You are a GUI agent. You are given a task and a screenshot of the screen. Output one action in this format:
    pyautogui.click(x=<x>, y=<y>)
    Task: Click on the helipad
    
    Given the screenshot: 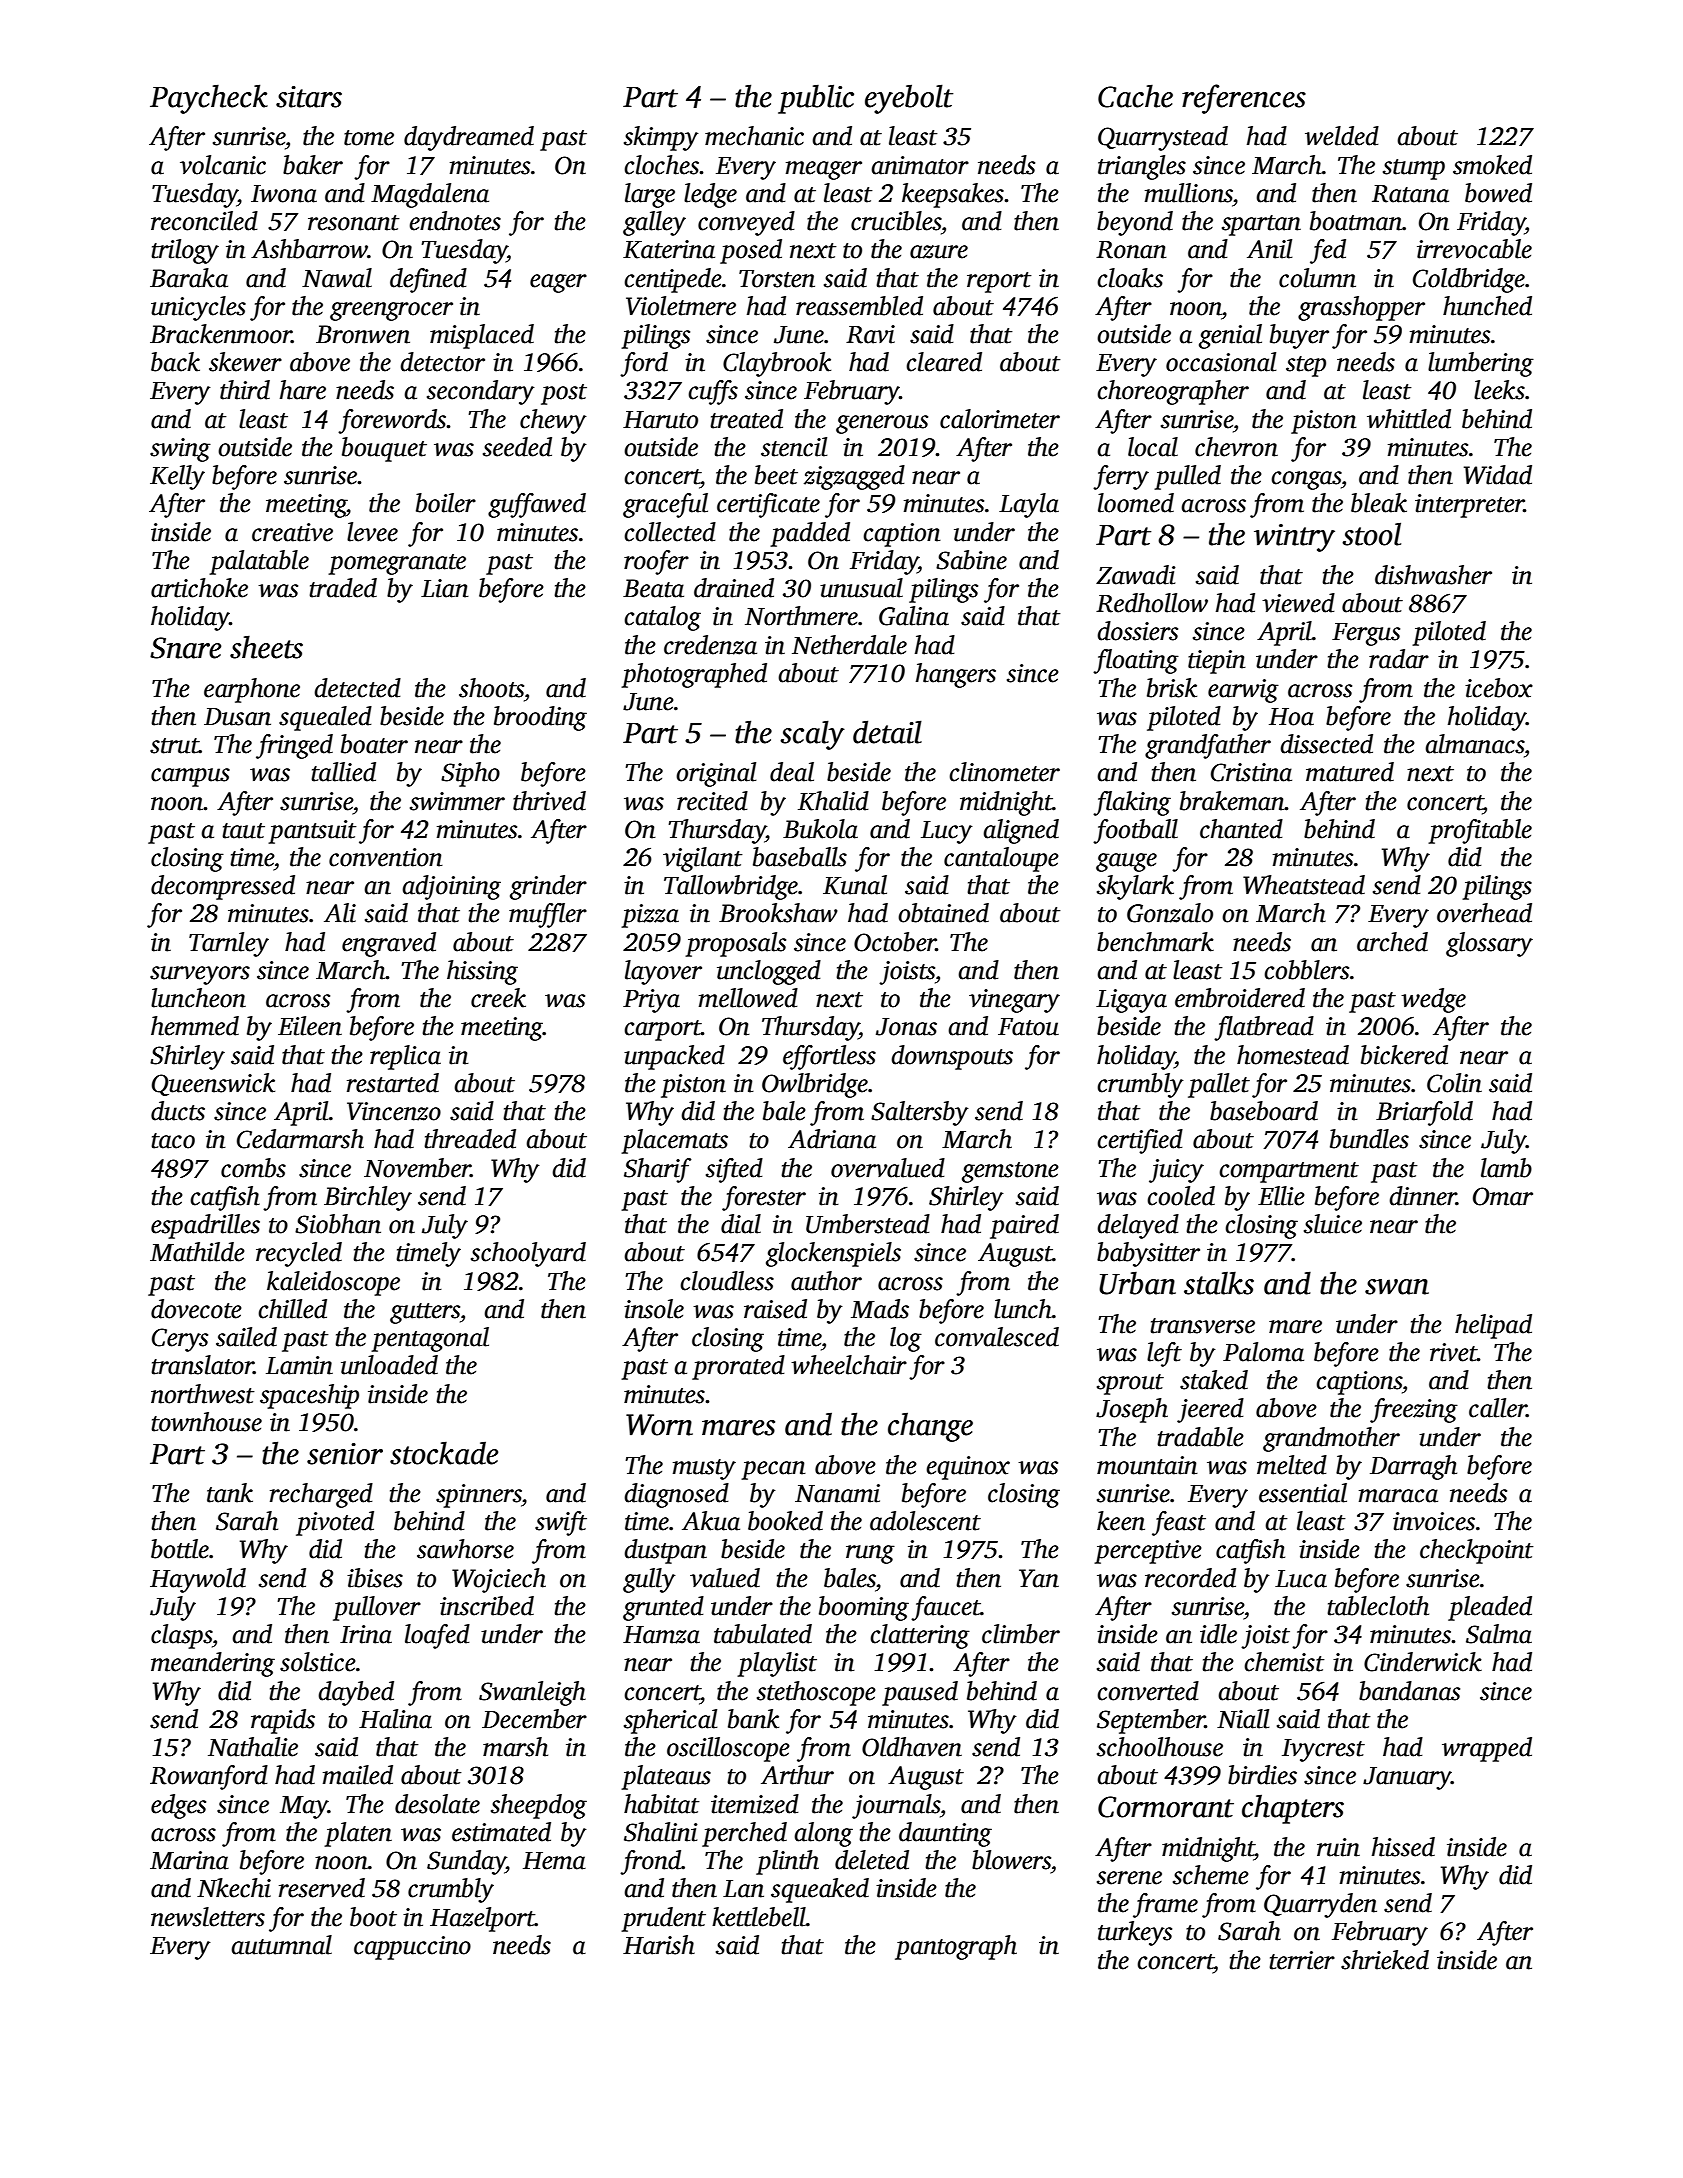 What is the action you would take?
    pyautogui.click(x=1493, y=1326)
